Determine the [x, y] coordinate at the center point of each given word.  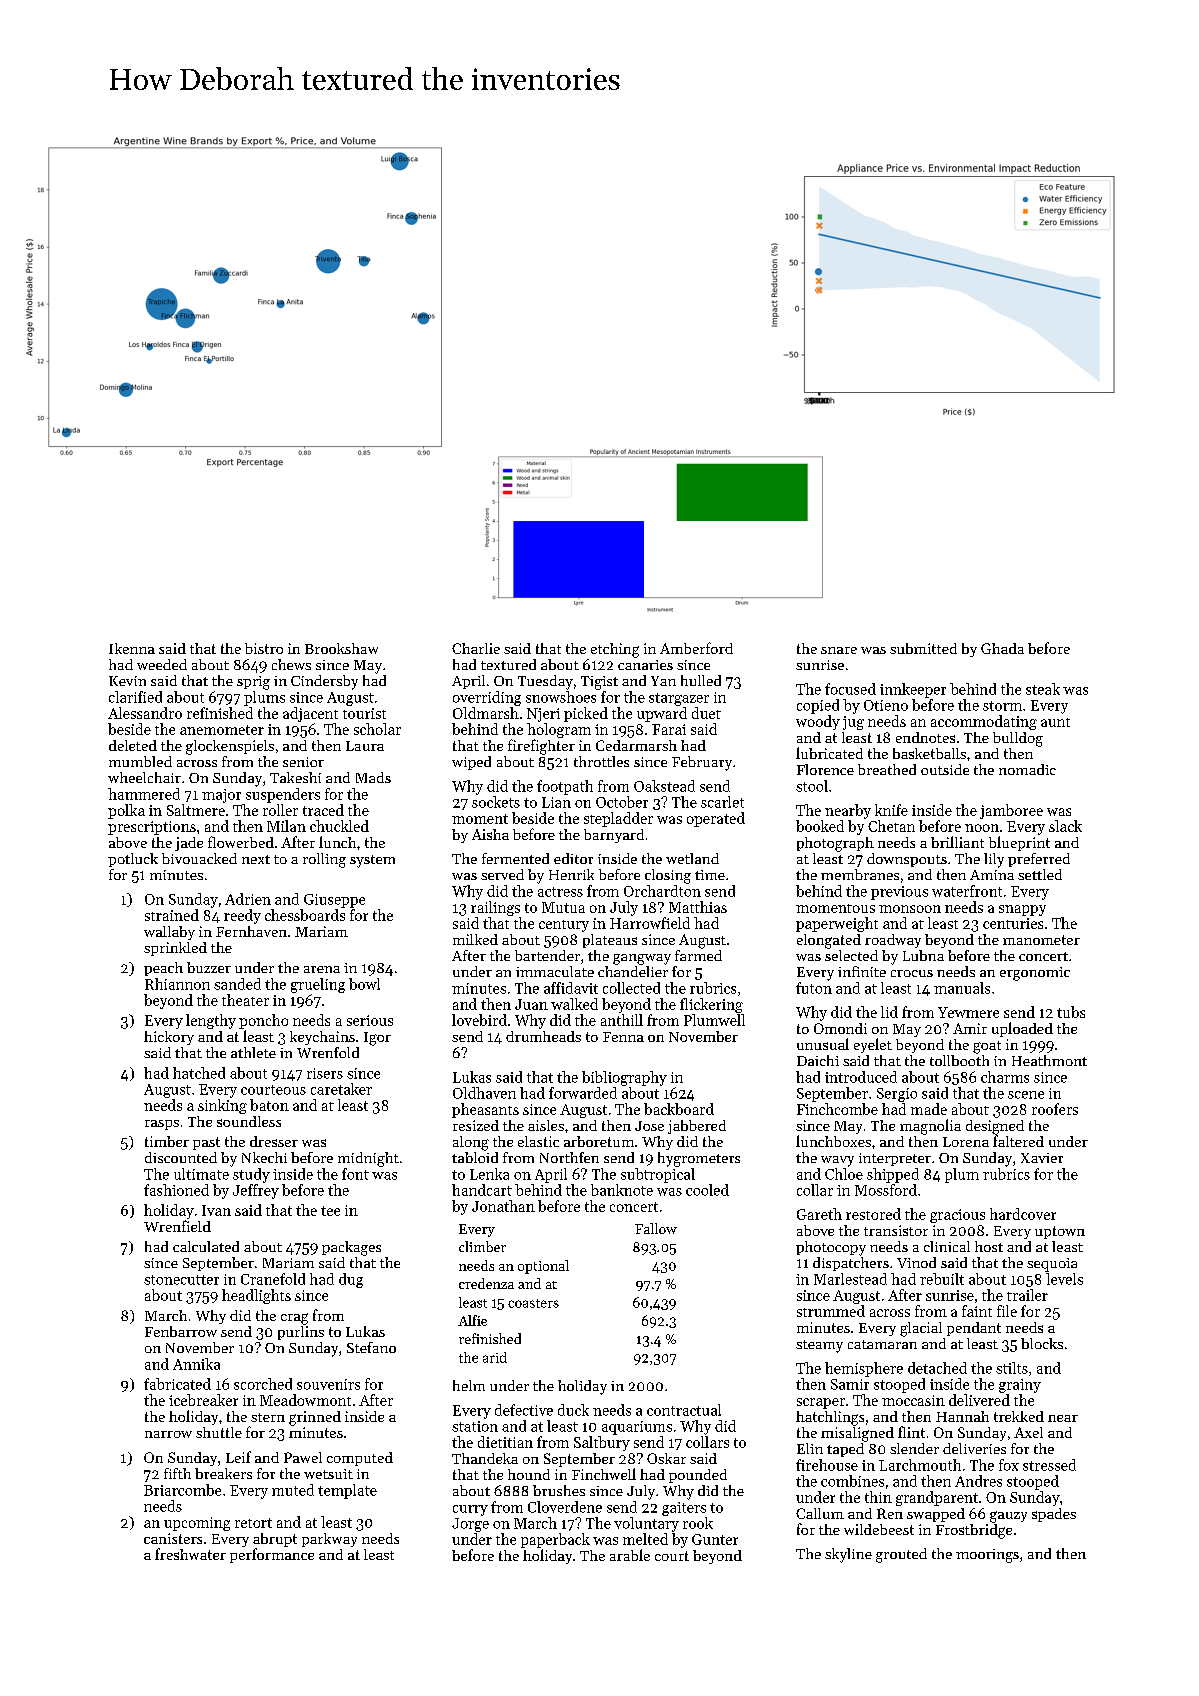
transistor [896, 1230]
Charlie [476, 648]
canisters [173, 1538]
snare [839, 650]
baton [269, 1105]
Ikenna [132, 648]
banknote [622, 1190]
